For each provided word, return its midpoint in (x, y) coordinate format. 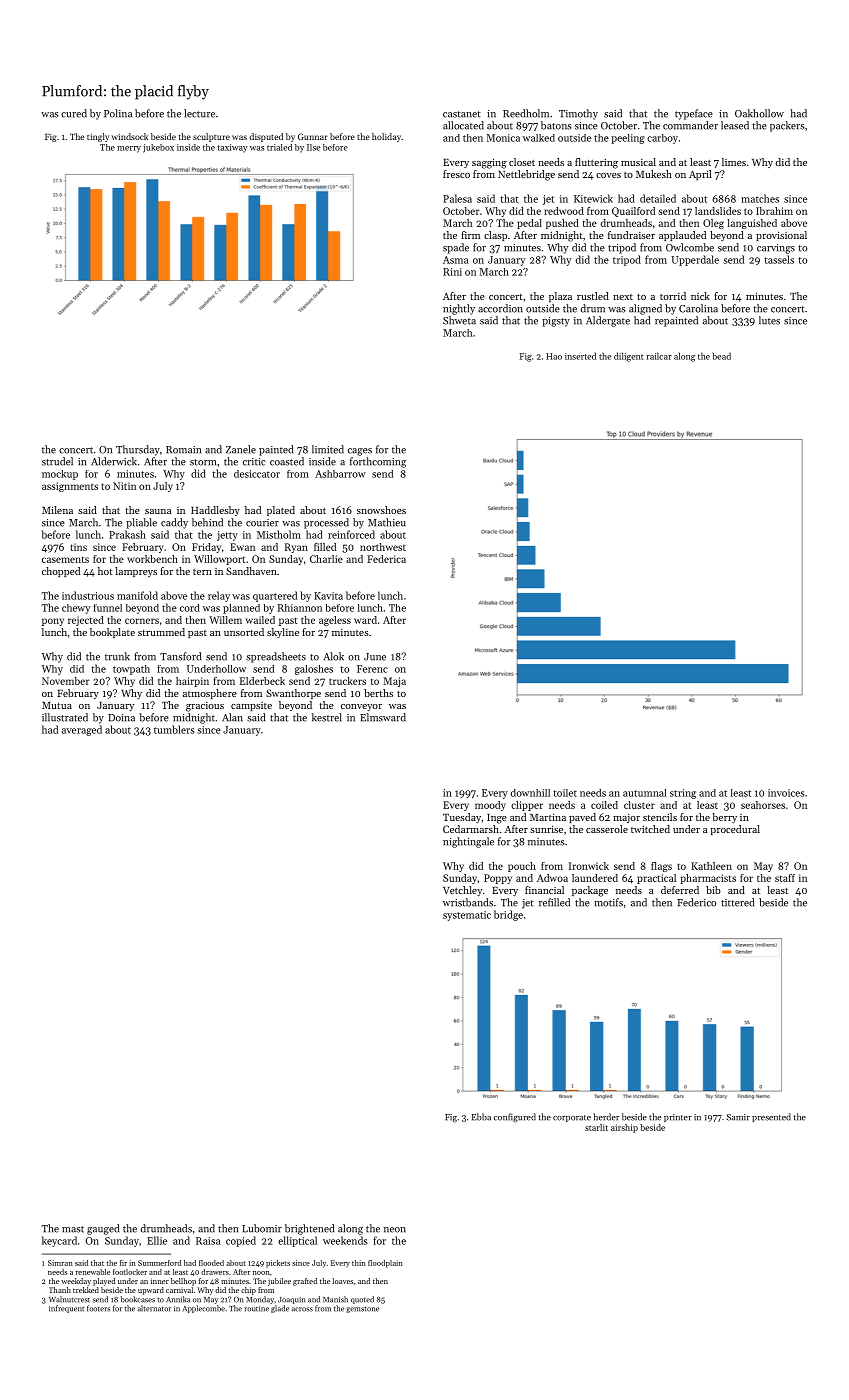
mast (73, 1229)
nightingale (468, 842)
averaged (82, 730)
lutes (769, 320)
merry (129, 149)
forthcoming (378, 462)
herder (606, 1117)
